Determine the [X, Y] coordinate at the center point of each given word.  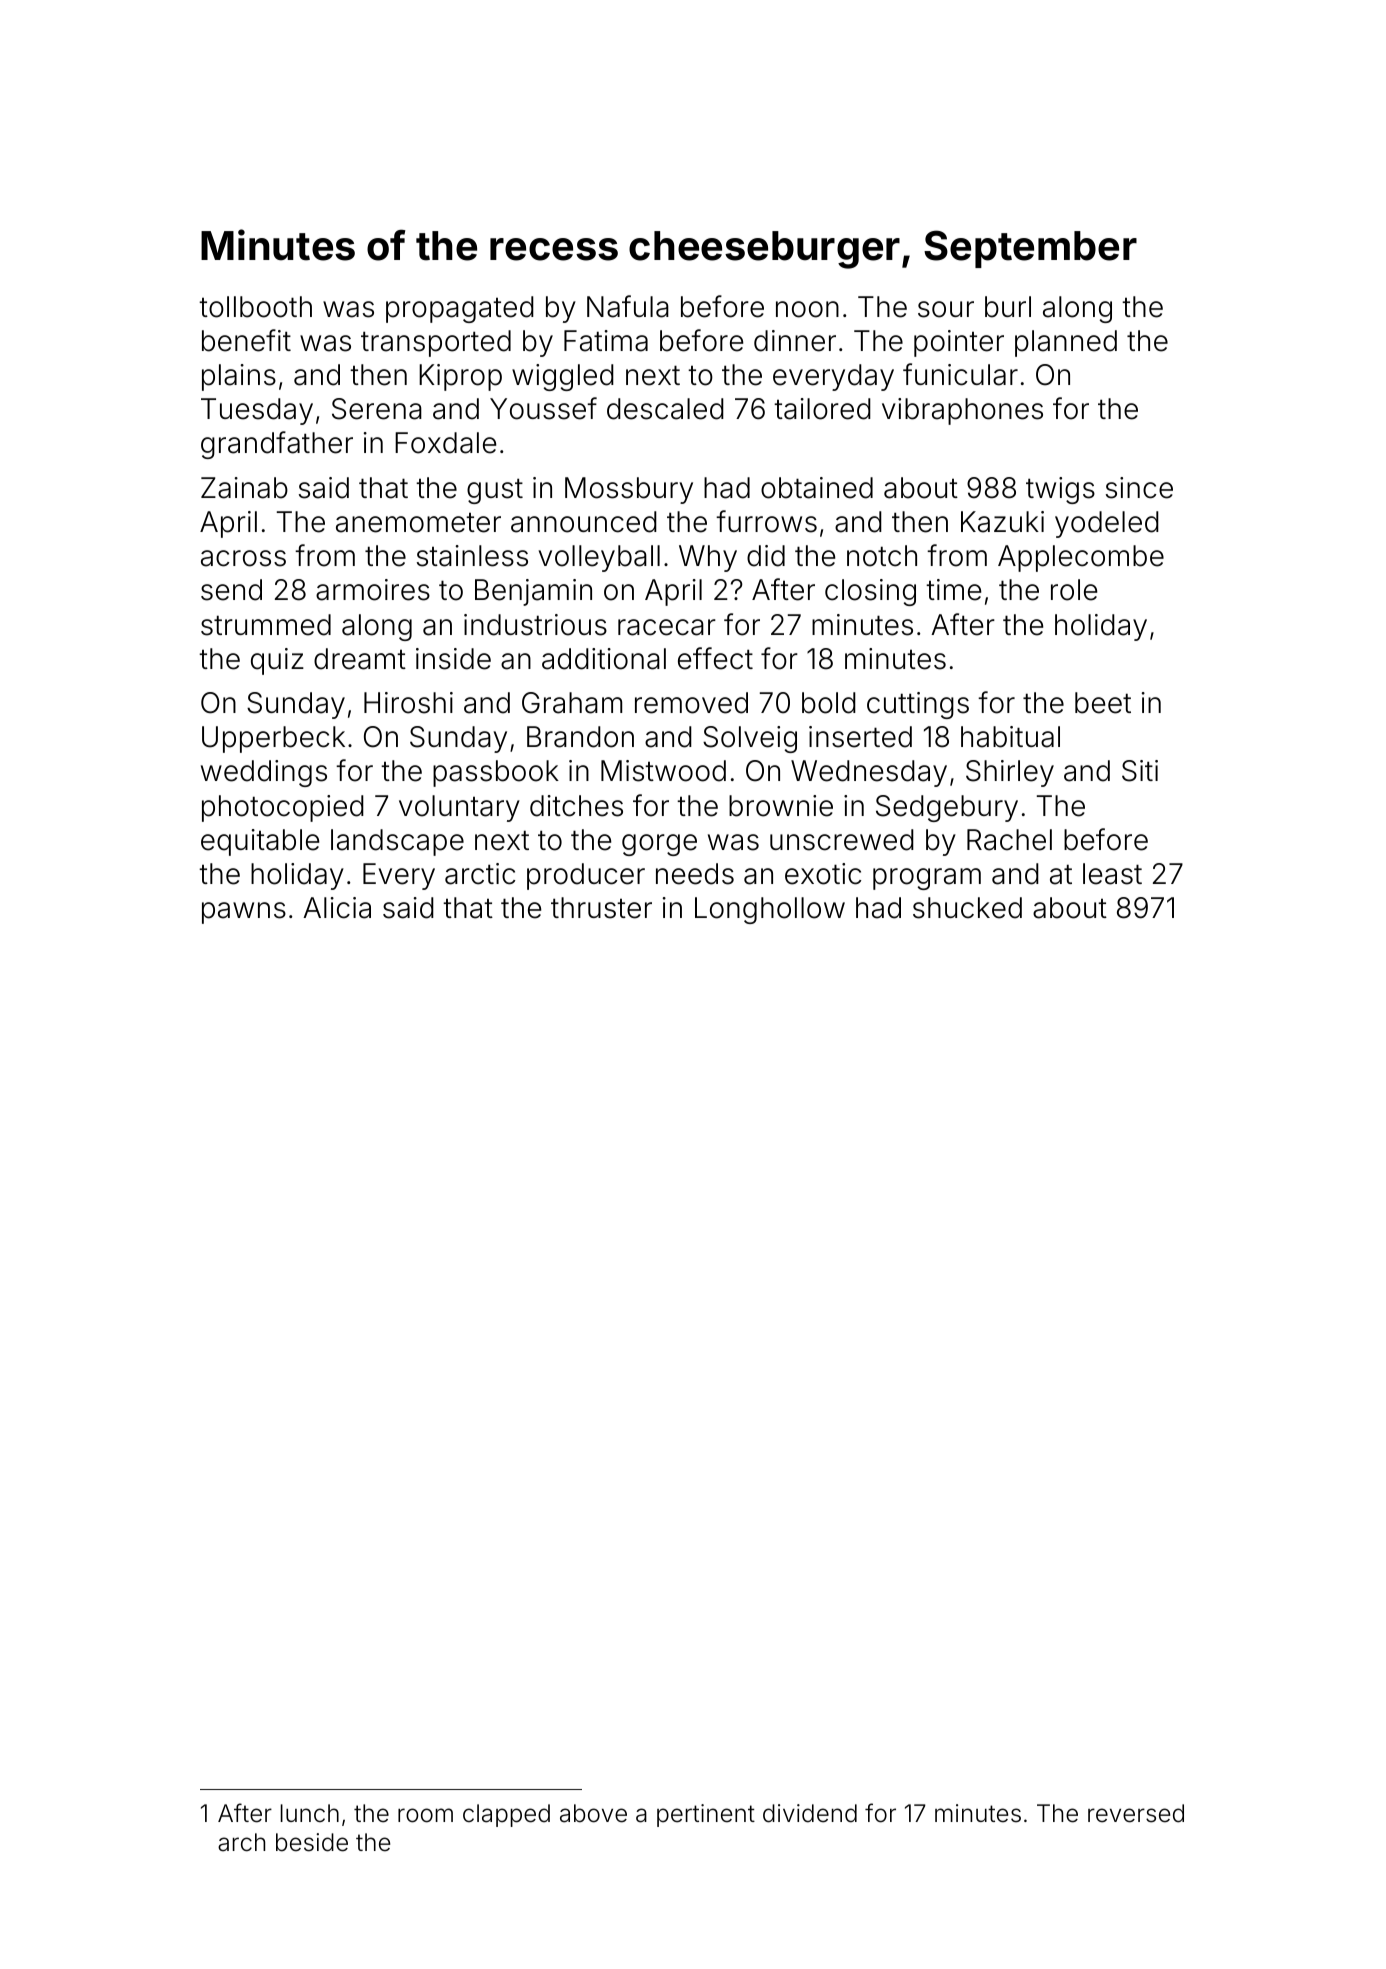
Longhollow [770, 910]
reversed [1136, 1813]
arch [241, 1842]
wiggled [563, 377]
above [593, 1813]
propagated [460, 309]
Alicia [337, 908]
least [1112, 874]
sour [946, 309]
